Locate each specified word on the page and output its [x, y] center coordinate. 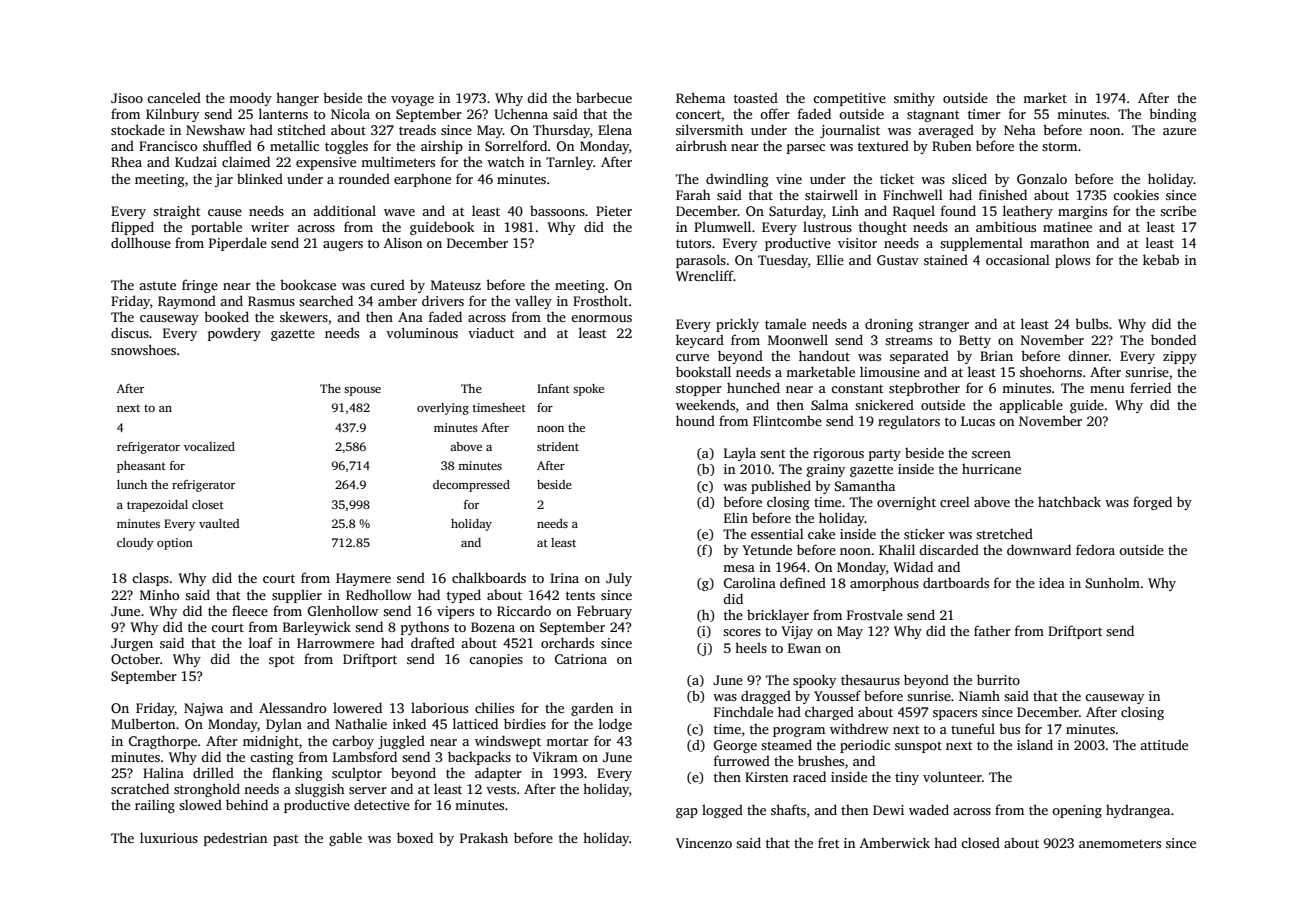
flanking [297, 774]
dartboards [956, 582]
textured [883, 145]
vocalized [209, 446]
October [135, 659]
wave [399, 212]
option [175, 544]
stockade [138, 129]
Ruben [951, 146]
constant [857, 388]
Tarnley [569, 163]
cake [821, 533]
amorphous [884, 584]
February [604, 612]
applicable [1031, 406]
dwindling [737, 180]
